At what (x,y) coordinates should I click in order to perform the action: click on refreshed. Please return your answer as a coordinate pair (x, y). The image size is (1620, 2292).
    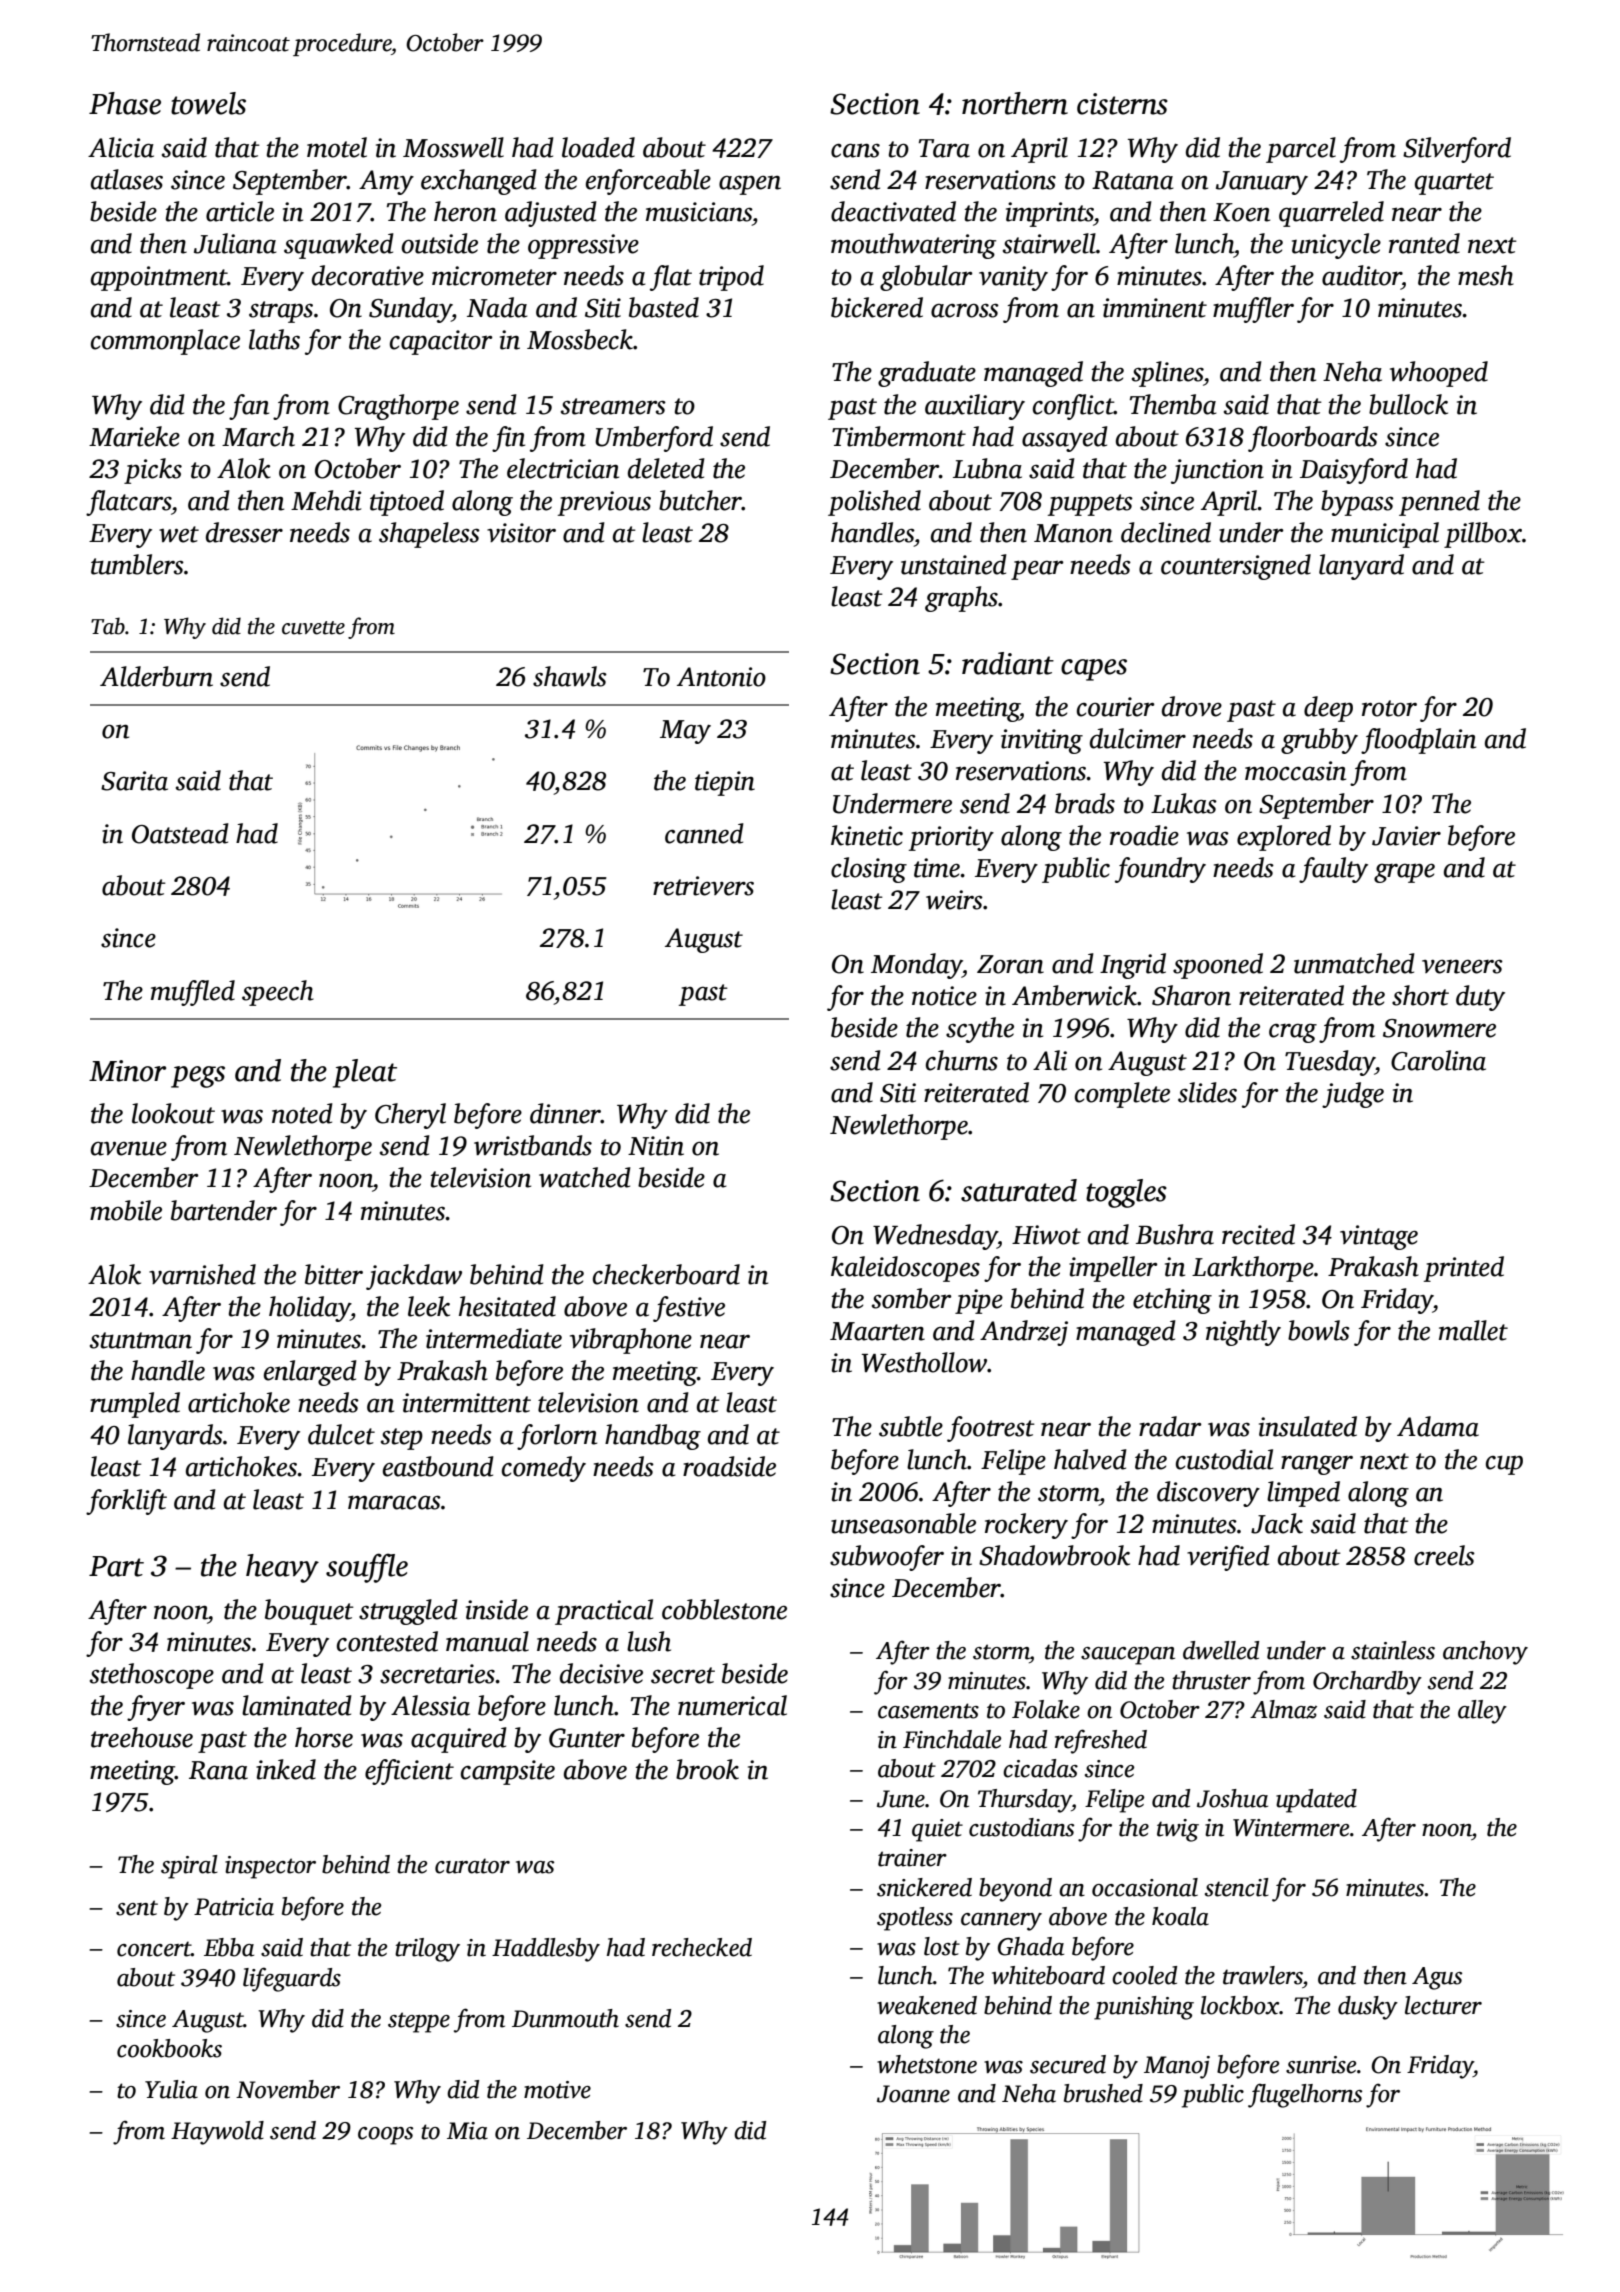
    Looking at the image, I should click on (1101, 1741).
